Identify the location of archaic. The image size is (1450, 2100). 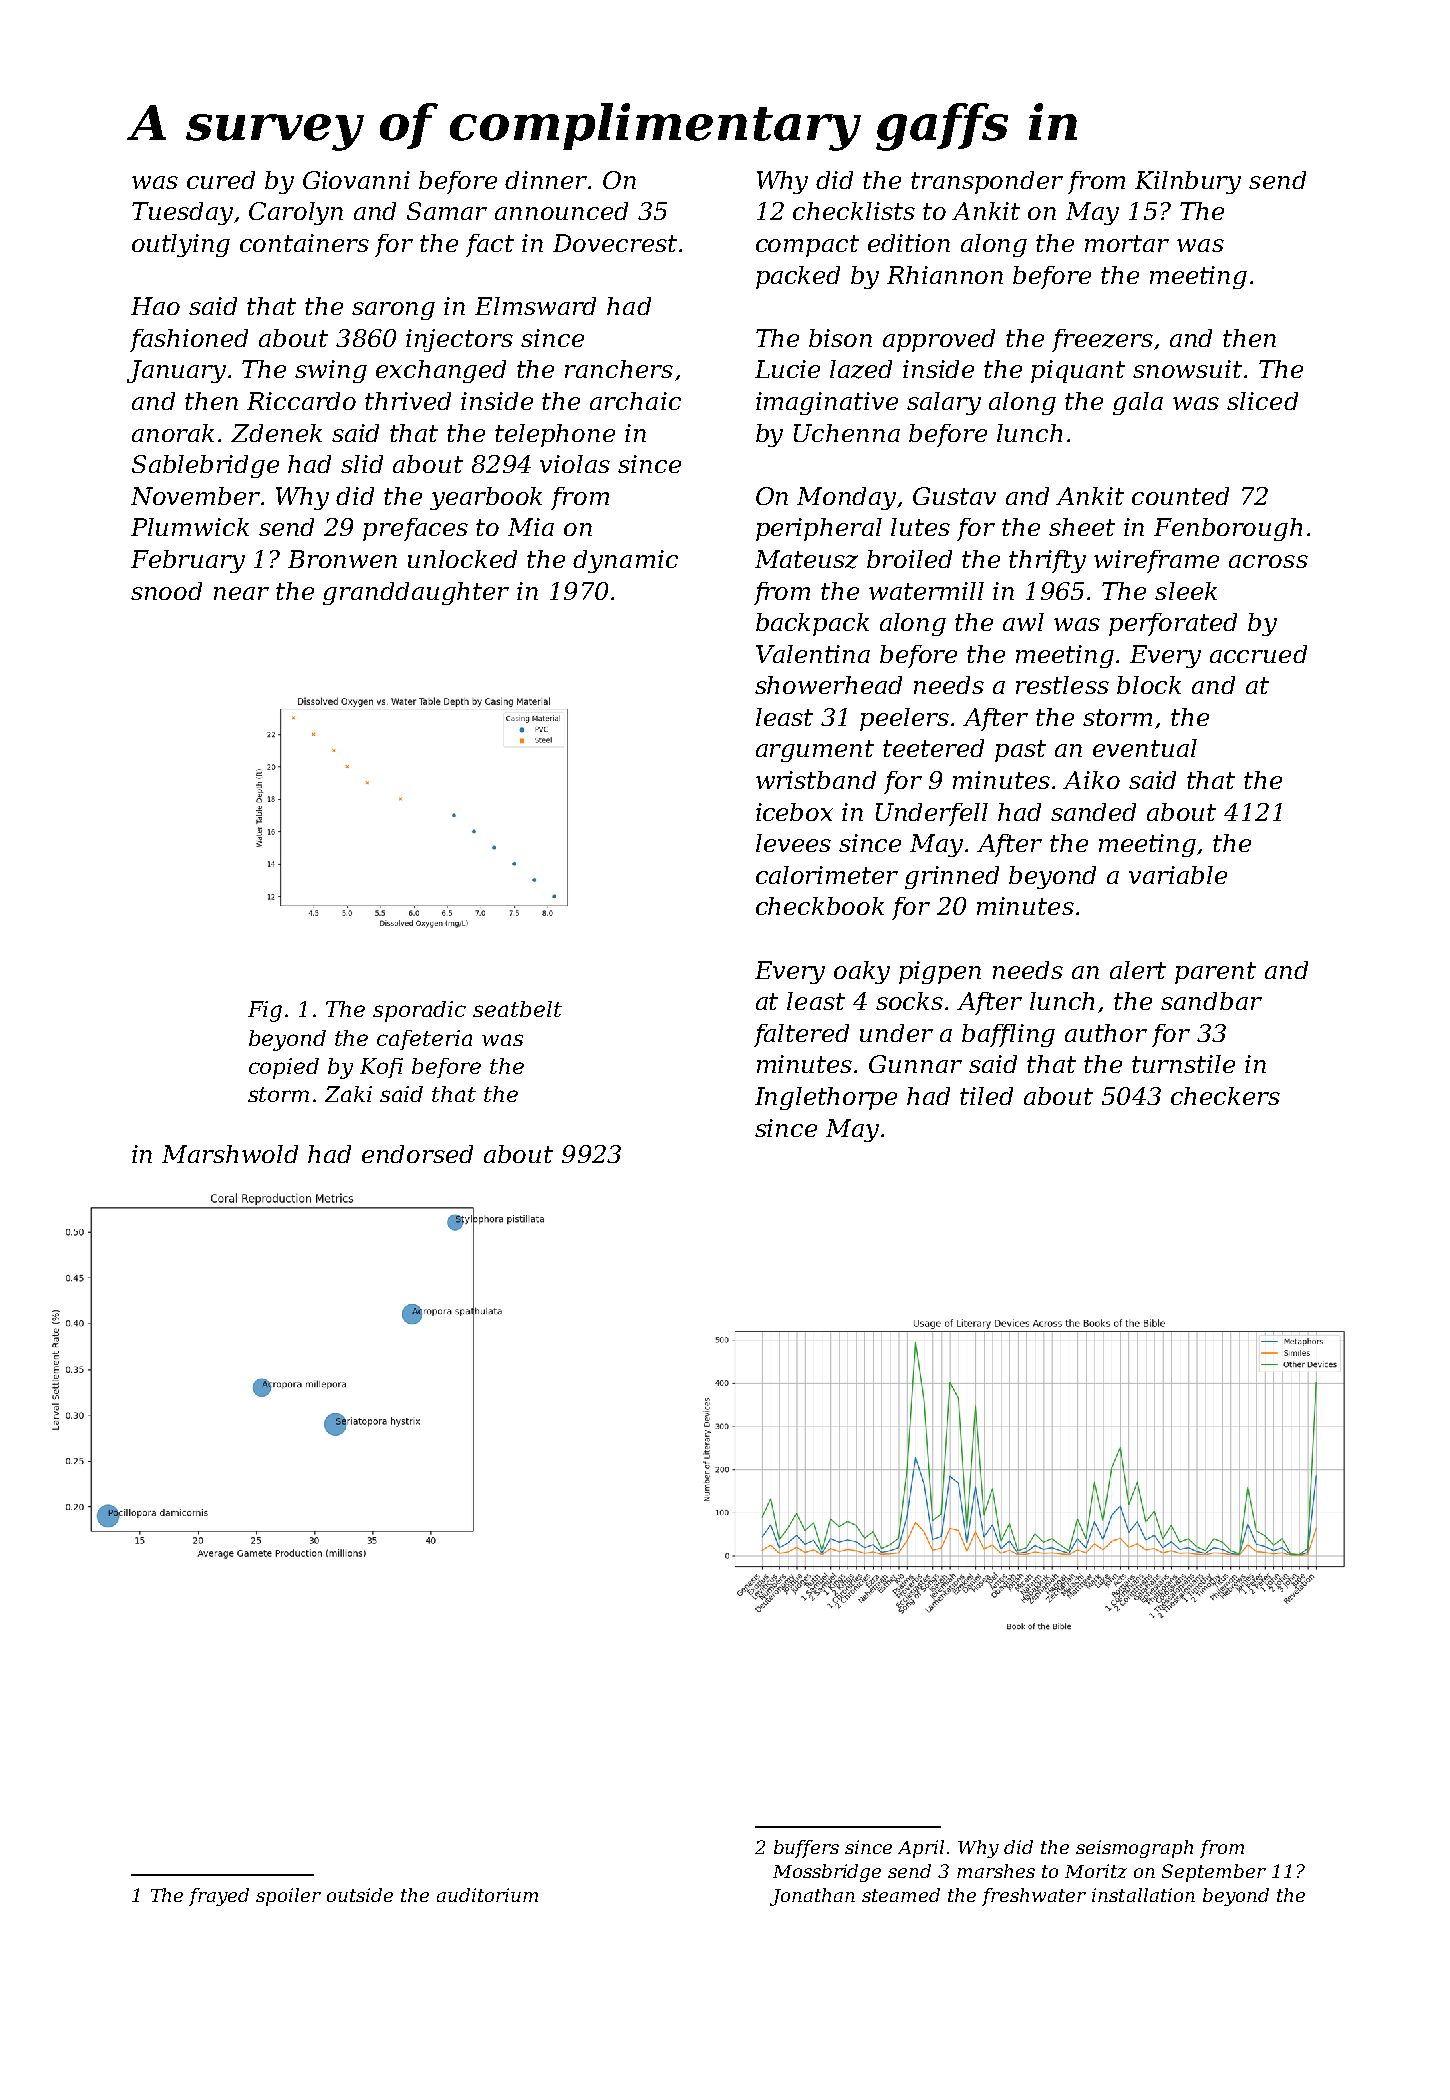
(635, 401).
